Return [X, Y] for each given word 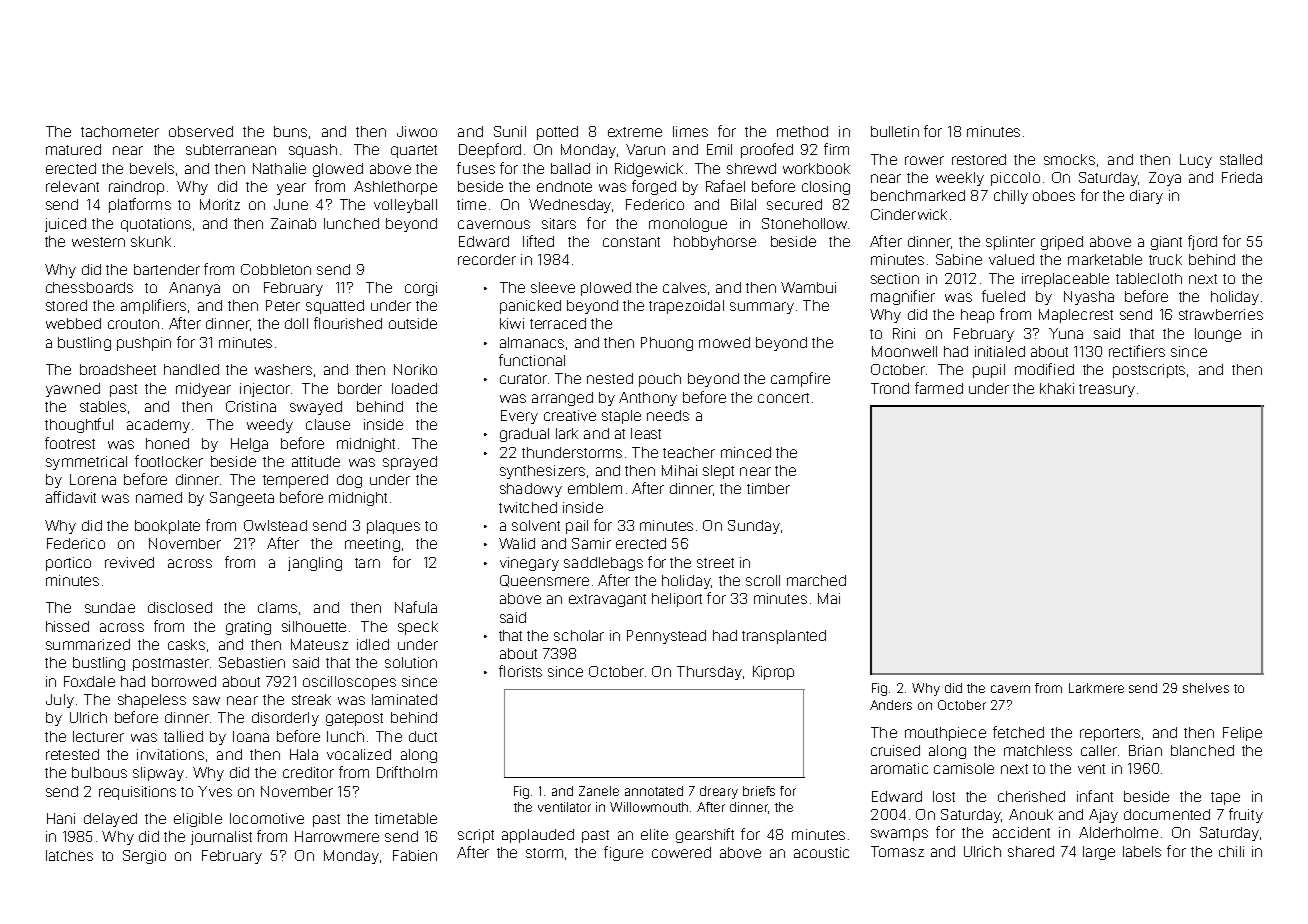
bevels [152, 168]
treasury [1107, 390]
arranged [562, 399]
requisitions [137, 793]
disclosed [180, 607]
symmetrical [86, 463]
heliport [677, 600]
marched [816, 580]
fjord [1202, 242]
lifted [538, 241]
